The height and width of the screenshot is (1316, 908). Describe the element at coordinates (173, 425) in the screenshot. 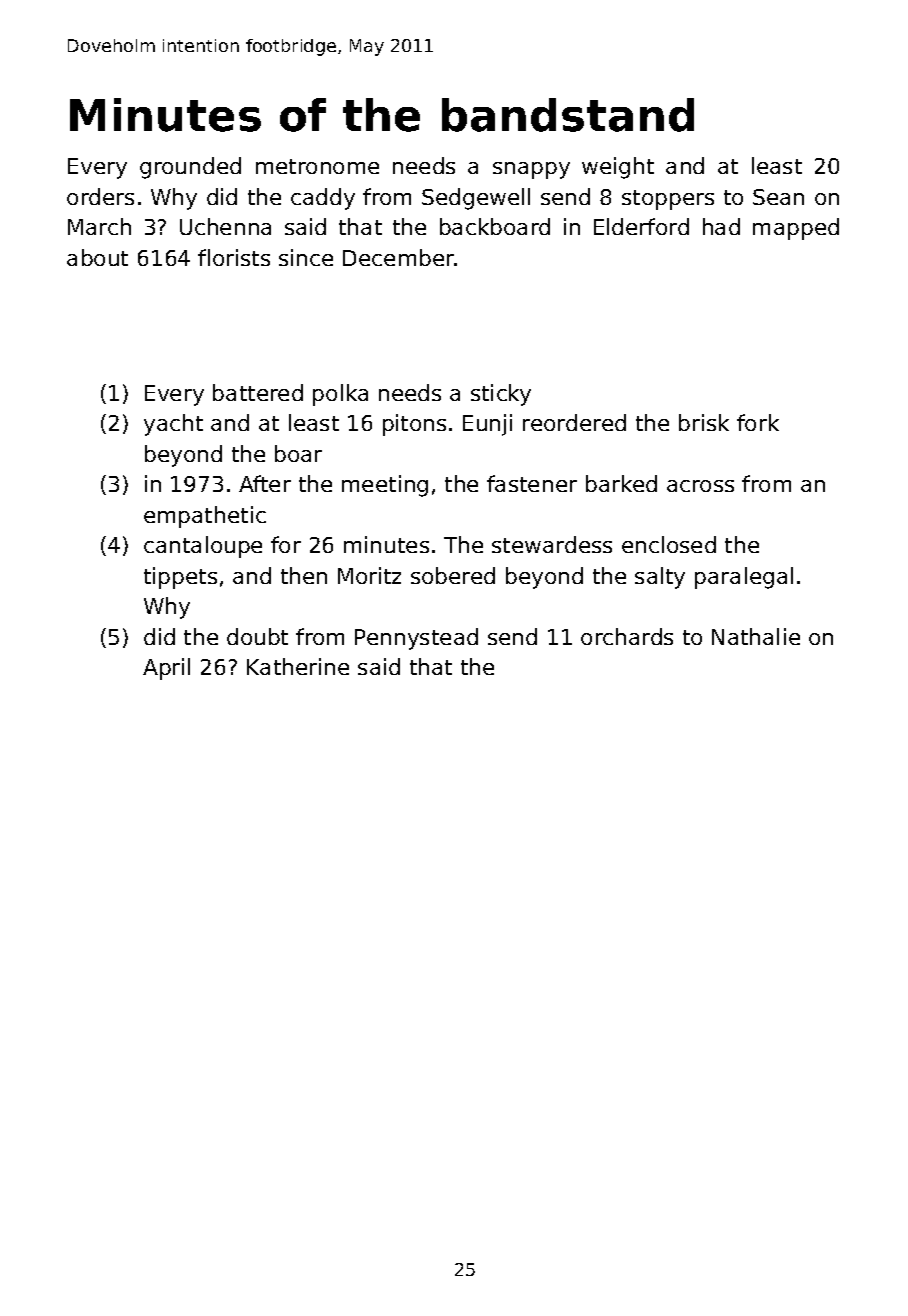

I see `yacht` at that location.
